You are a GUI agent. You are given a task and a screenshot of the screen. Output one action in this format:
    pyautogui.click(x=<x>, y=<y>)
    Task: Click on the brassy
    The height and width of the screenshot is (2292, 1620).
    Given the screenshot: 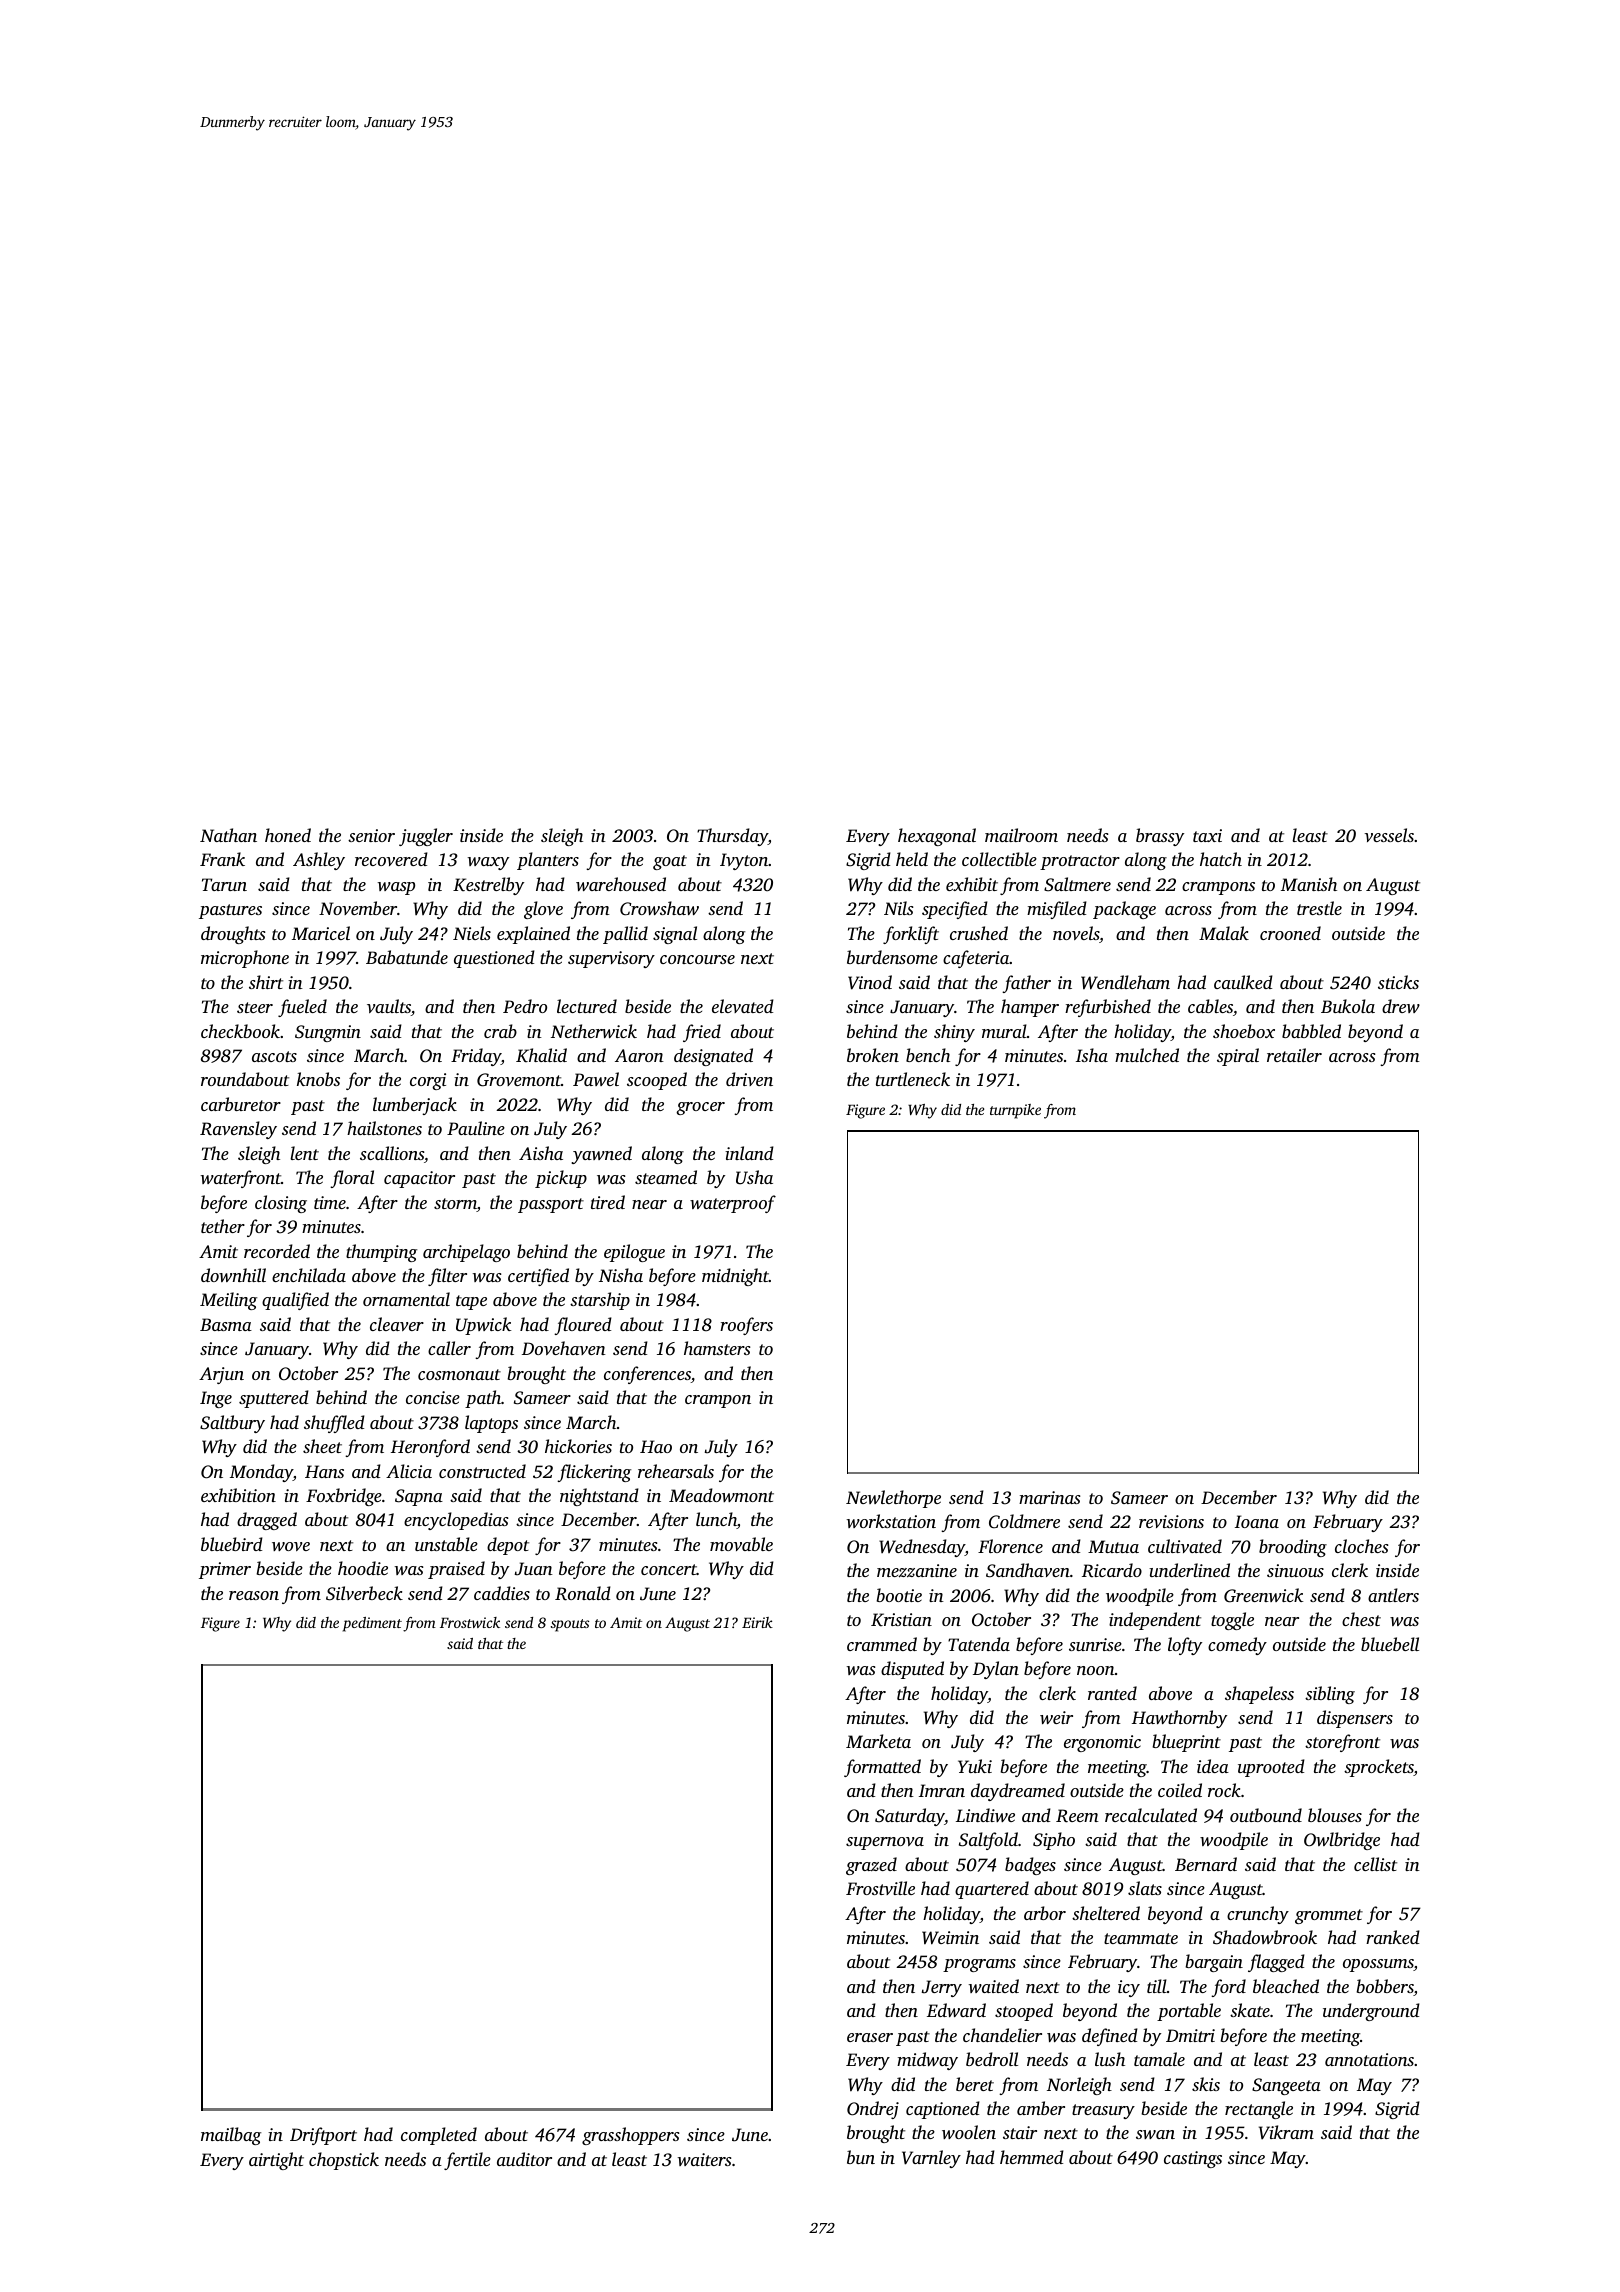 What is the action you would take?
    pyautogui.click(x=1160, y=837)
